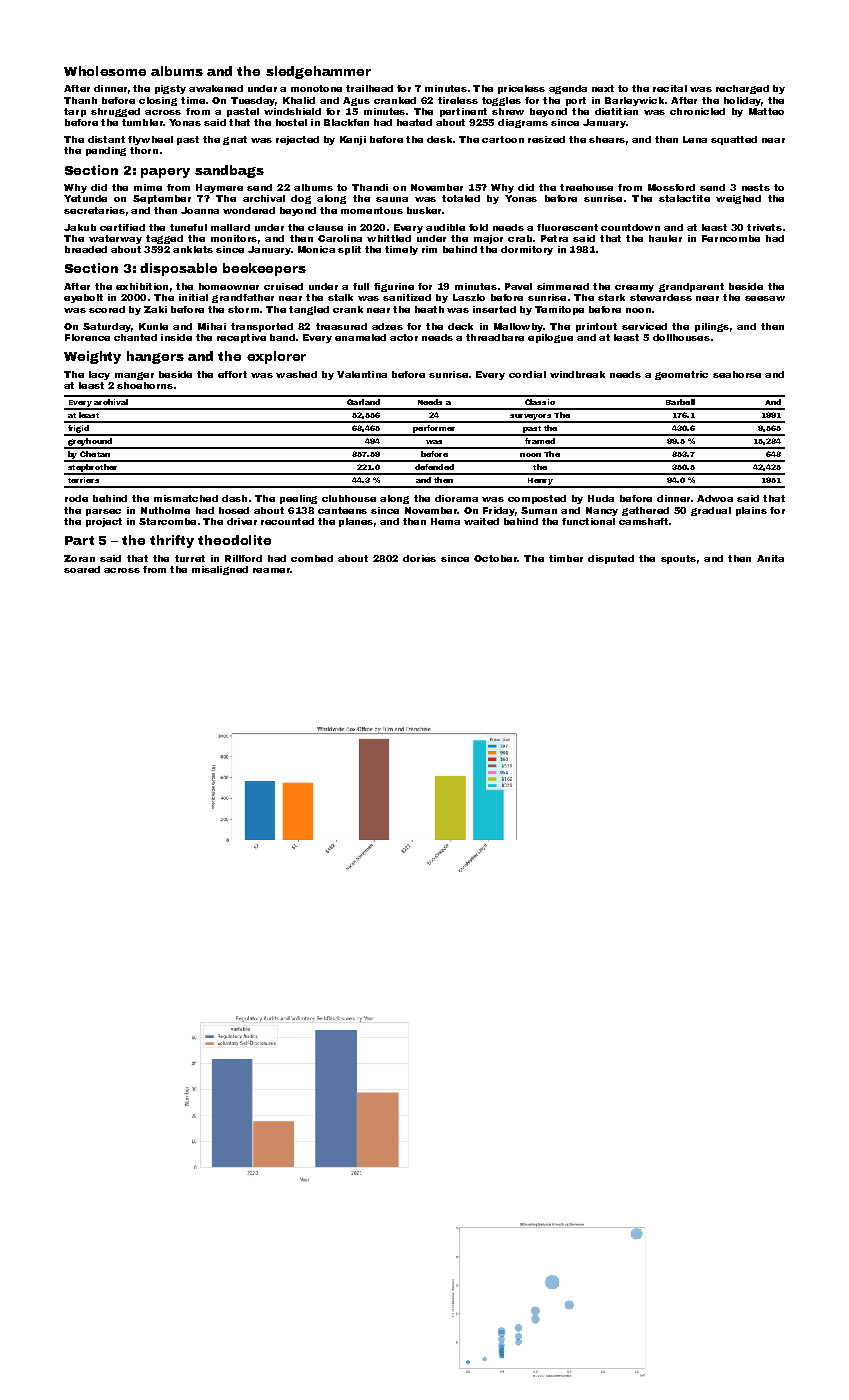  What do you see at coordinates (601, 498) in the screenshot?
I see `Huda` at bounding box center [601, 498].
